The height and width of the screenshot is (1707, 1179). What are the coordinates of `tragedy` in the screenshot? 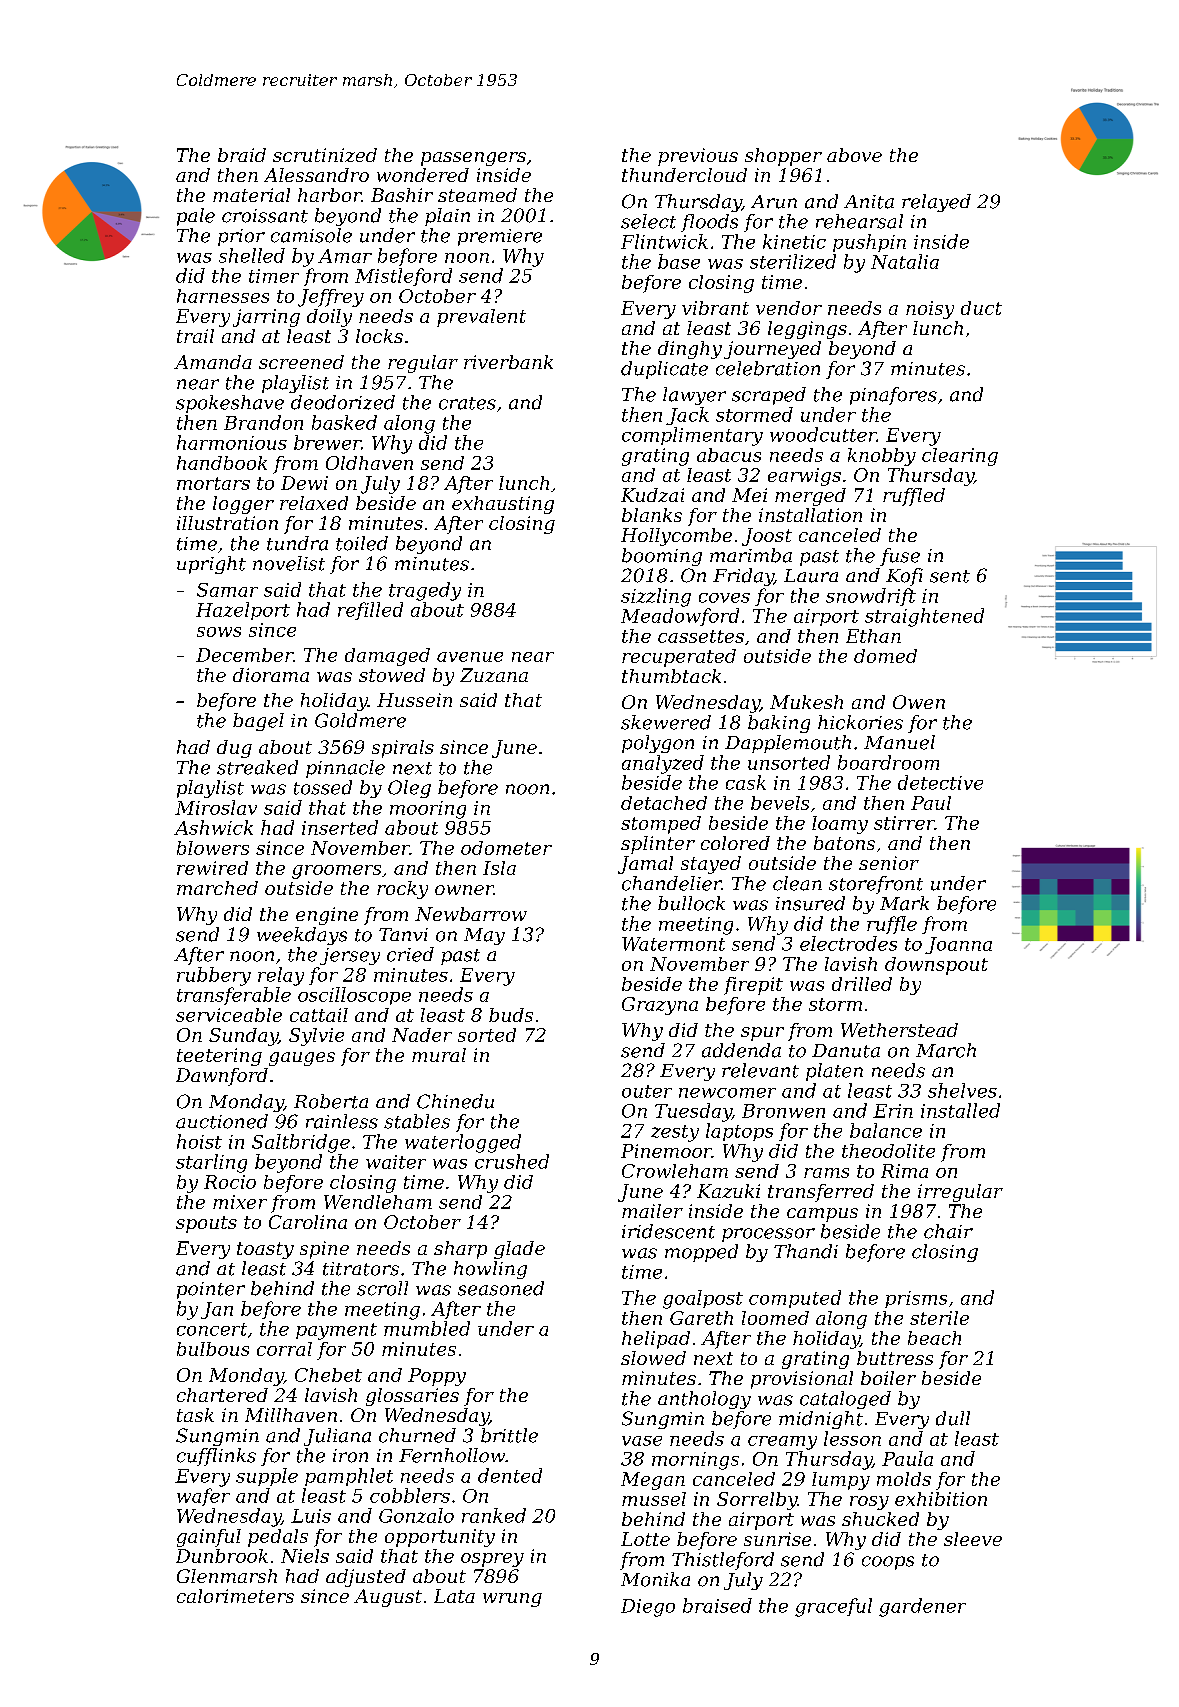 It's located at (425, 591).
